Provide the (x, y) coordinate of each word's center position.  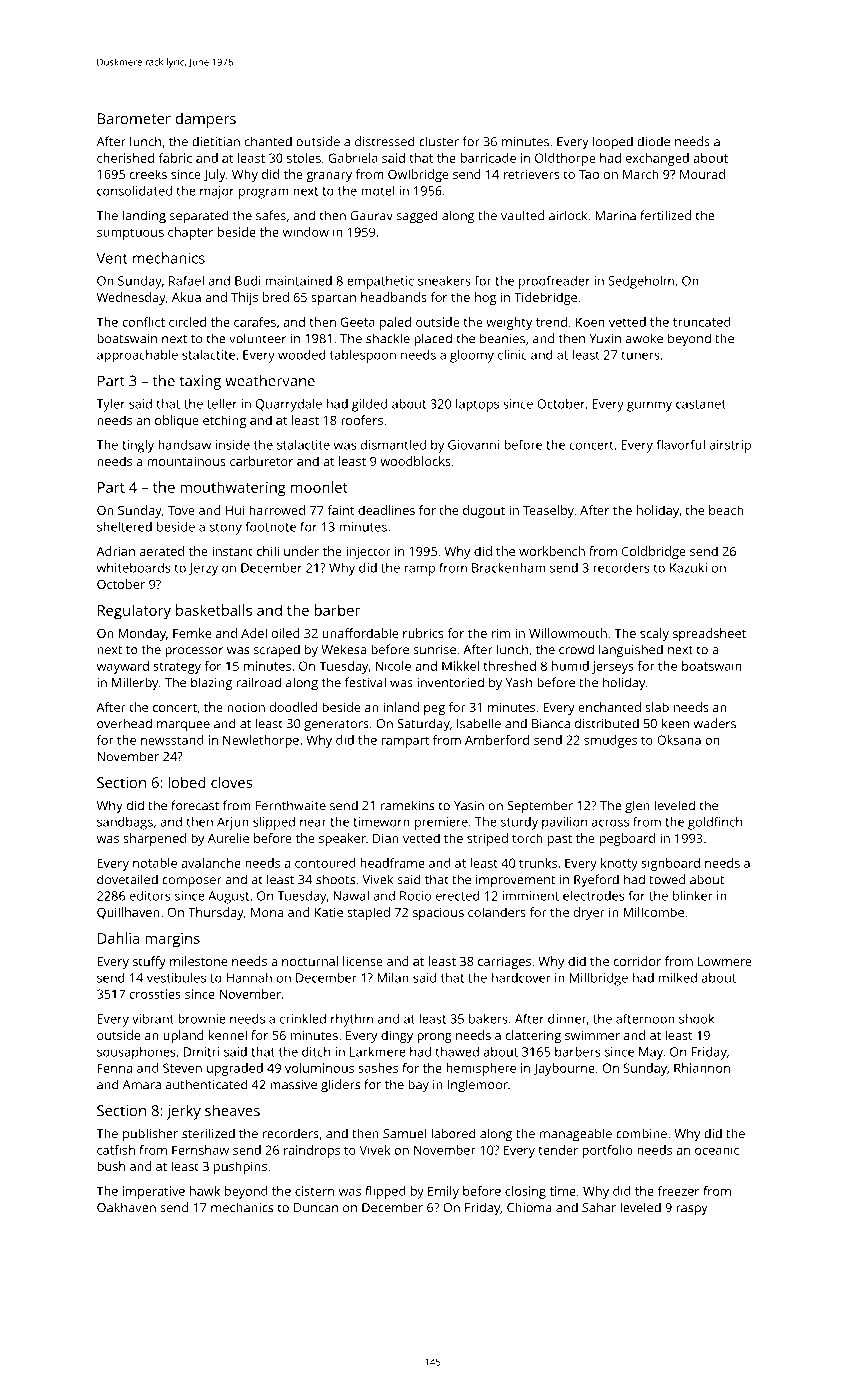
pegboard (627, 839)
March (641, 174)
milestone (198, 961)
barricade (488, 158)
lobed (187, 782)
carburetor (261, 461)
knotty (619, 864)
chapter (190, 233)
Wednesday (131, 298)
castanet (701, 404)
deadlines (386, 510)
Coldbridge (654, 552)
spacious (438, 914)
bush (111, 1166)
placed (433, 339)
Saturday (423, 725)
